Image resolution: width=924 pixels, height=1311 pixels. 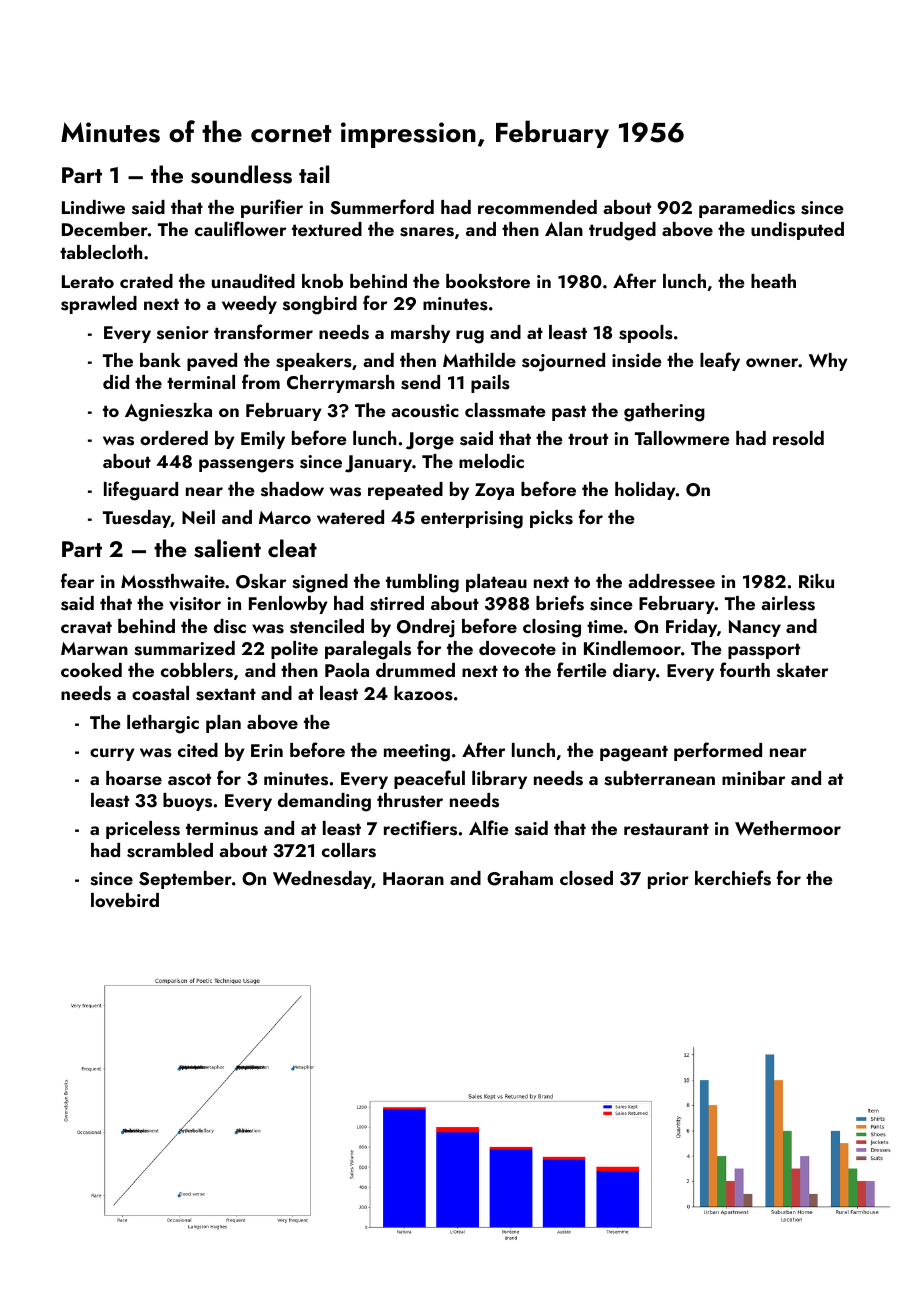 I want to click on tumbling, so click(x=422, y=583).
